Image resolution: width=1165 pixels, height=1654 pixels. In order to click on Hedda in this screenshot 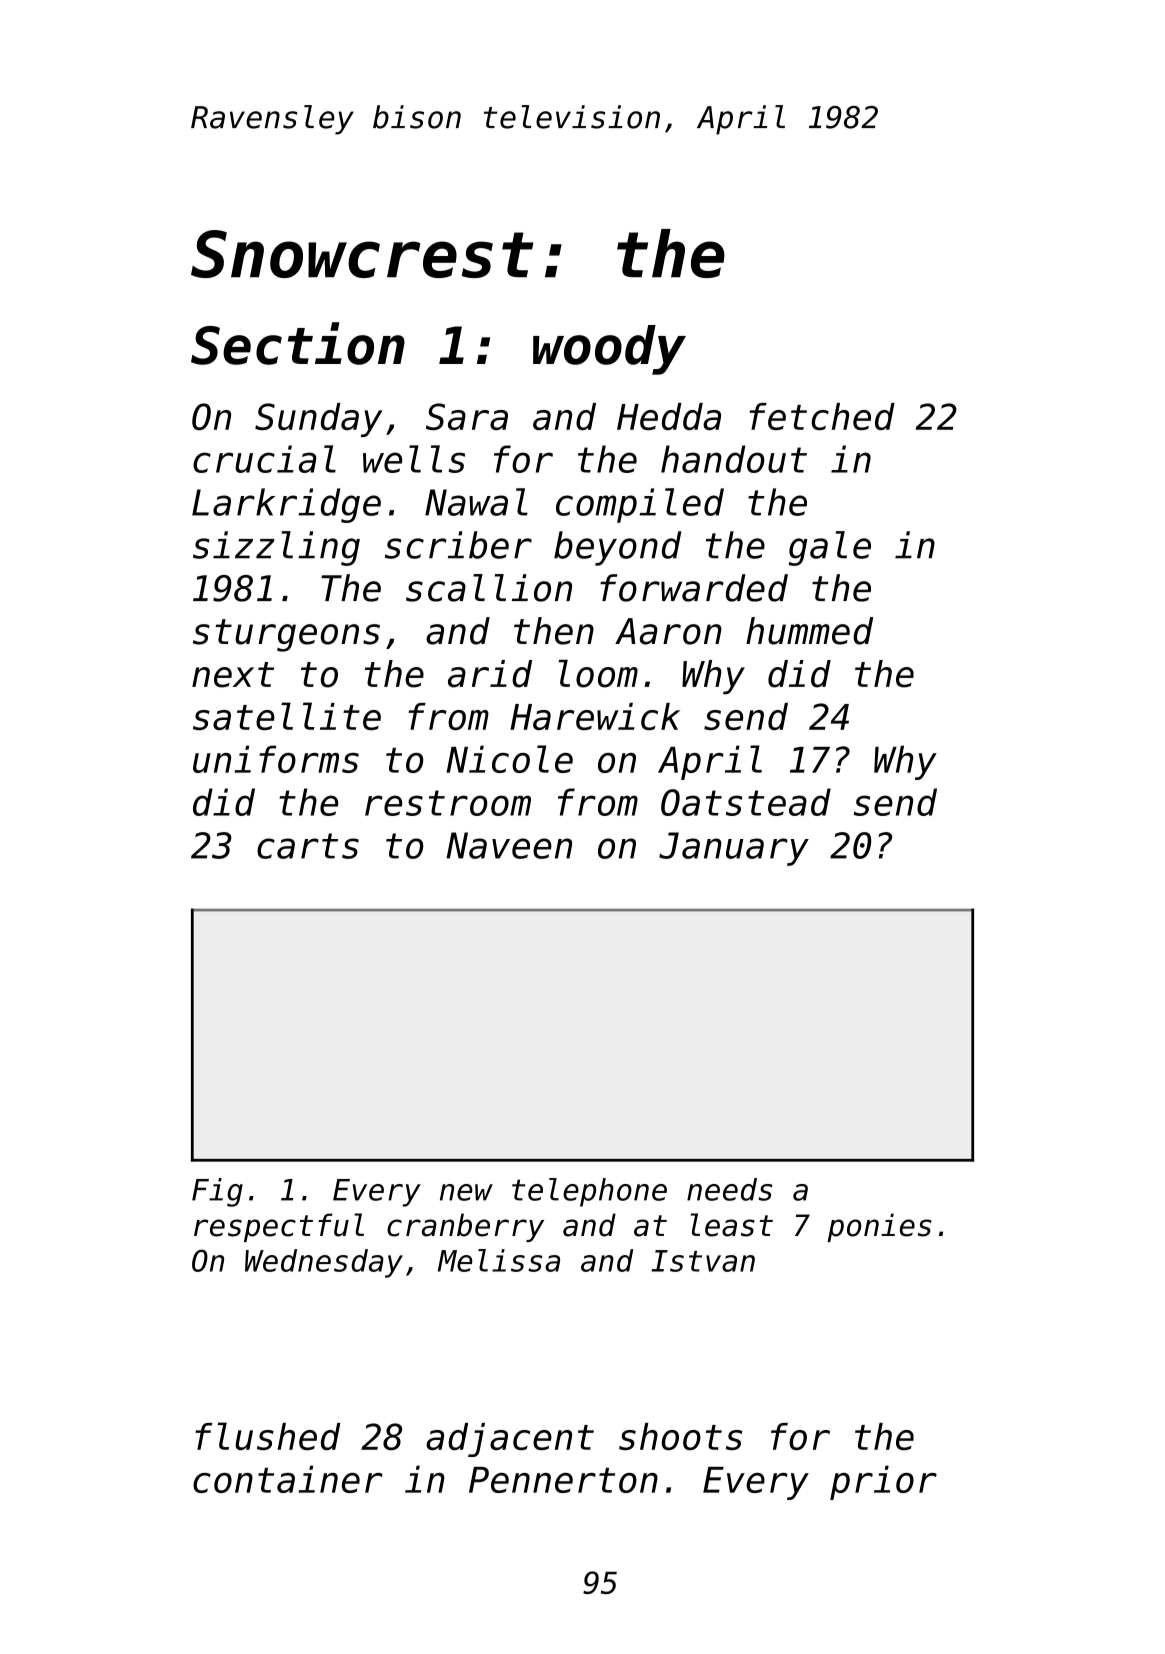, I will do `click(669, 416)`.
